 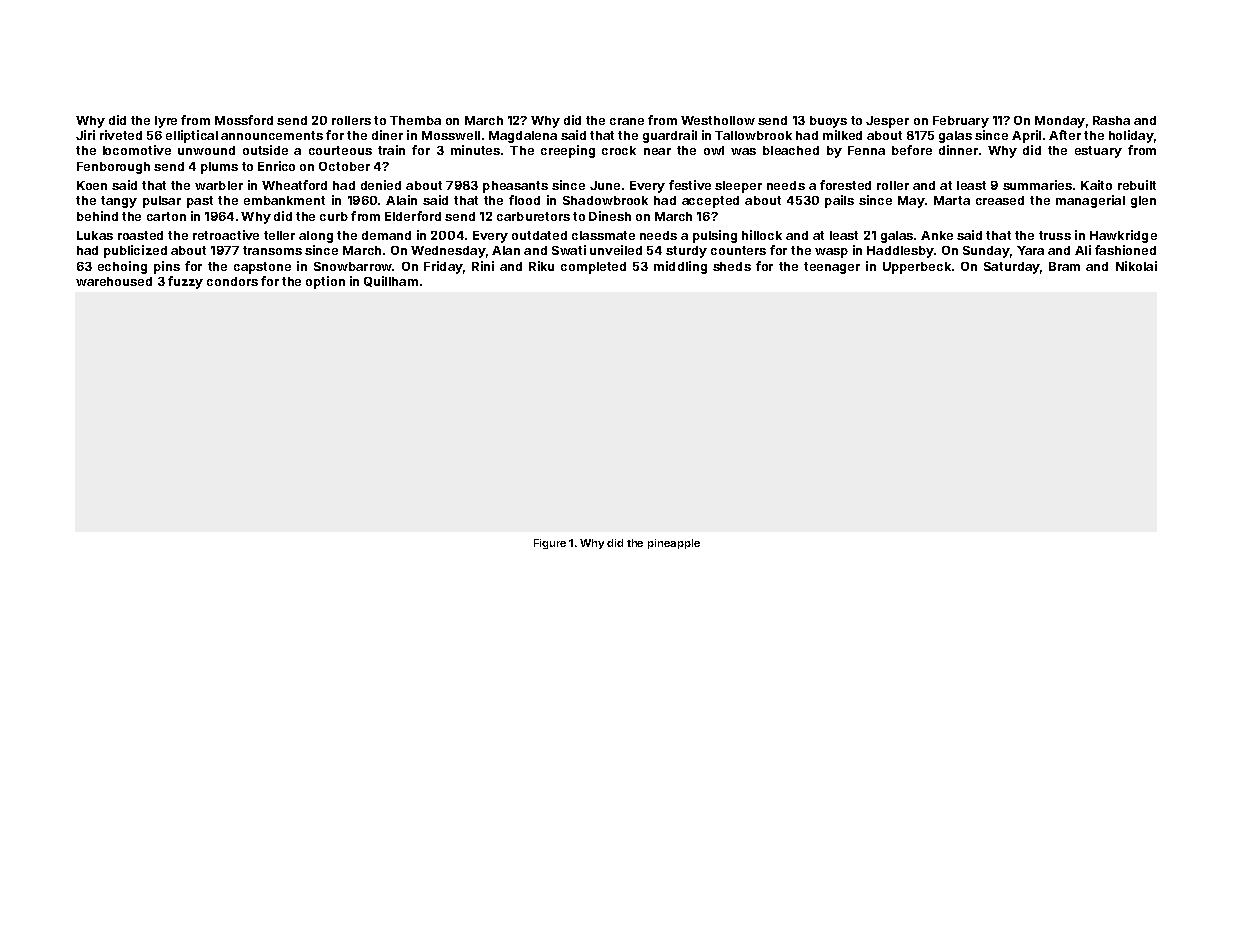 What do you see at coordinates (391, 281) in the page?
I see `Quillham` at bounding box center [391, 281].
